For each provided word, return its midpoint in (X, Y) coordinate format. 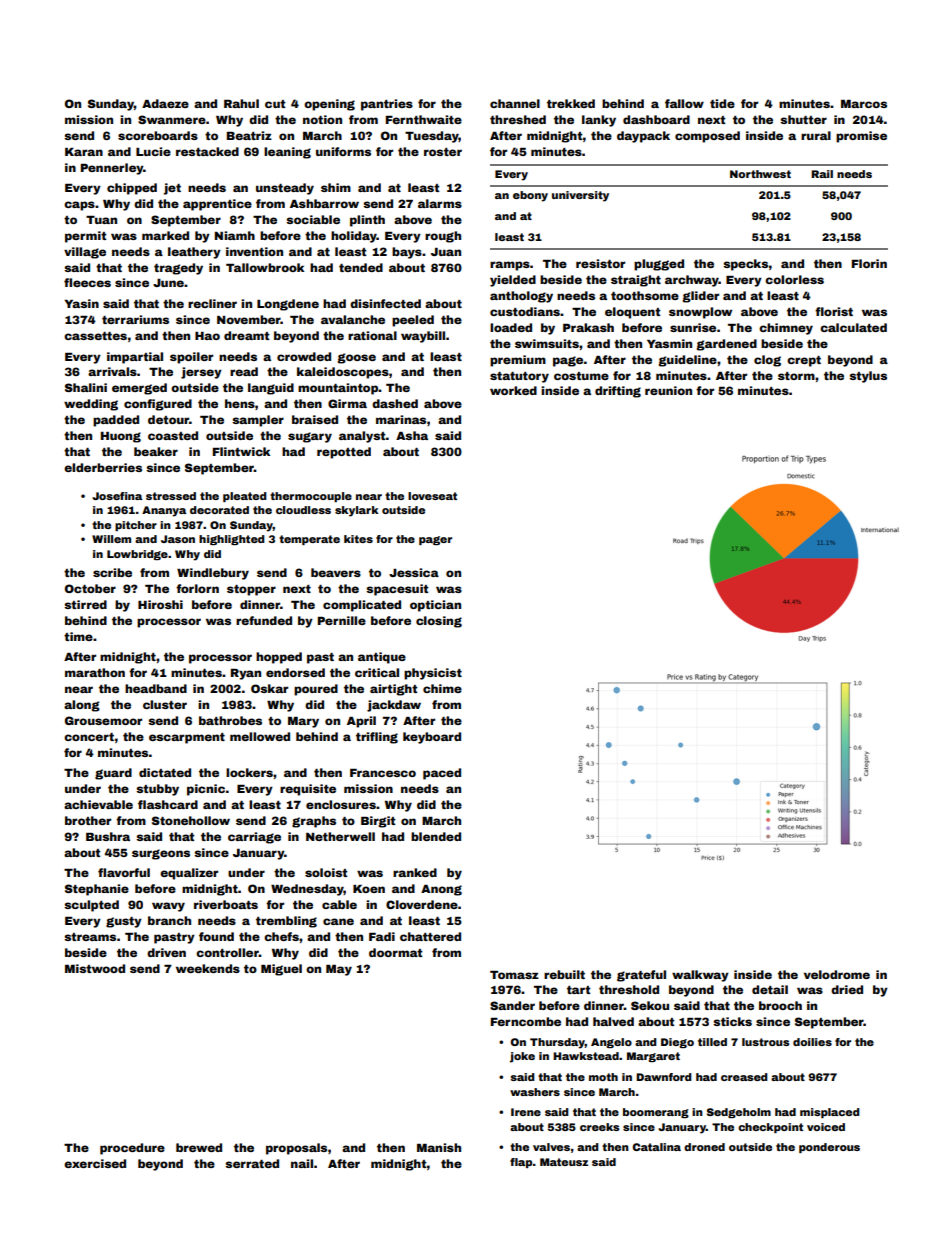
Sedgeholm (739, 1113)
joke (522, 1057)
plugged (659, 265)
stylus (868, 377)
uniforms (343, 151)
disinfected (385, 303)
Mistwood (95, 968)
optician (435, 606)
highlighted (232, 540)
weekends (208, 968)
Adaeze (165, 103)
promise (861, 137)
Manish (439, 1147)
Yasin (81, 303)
